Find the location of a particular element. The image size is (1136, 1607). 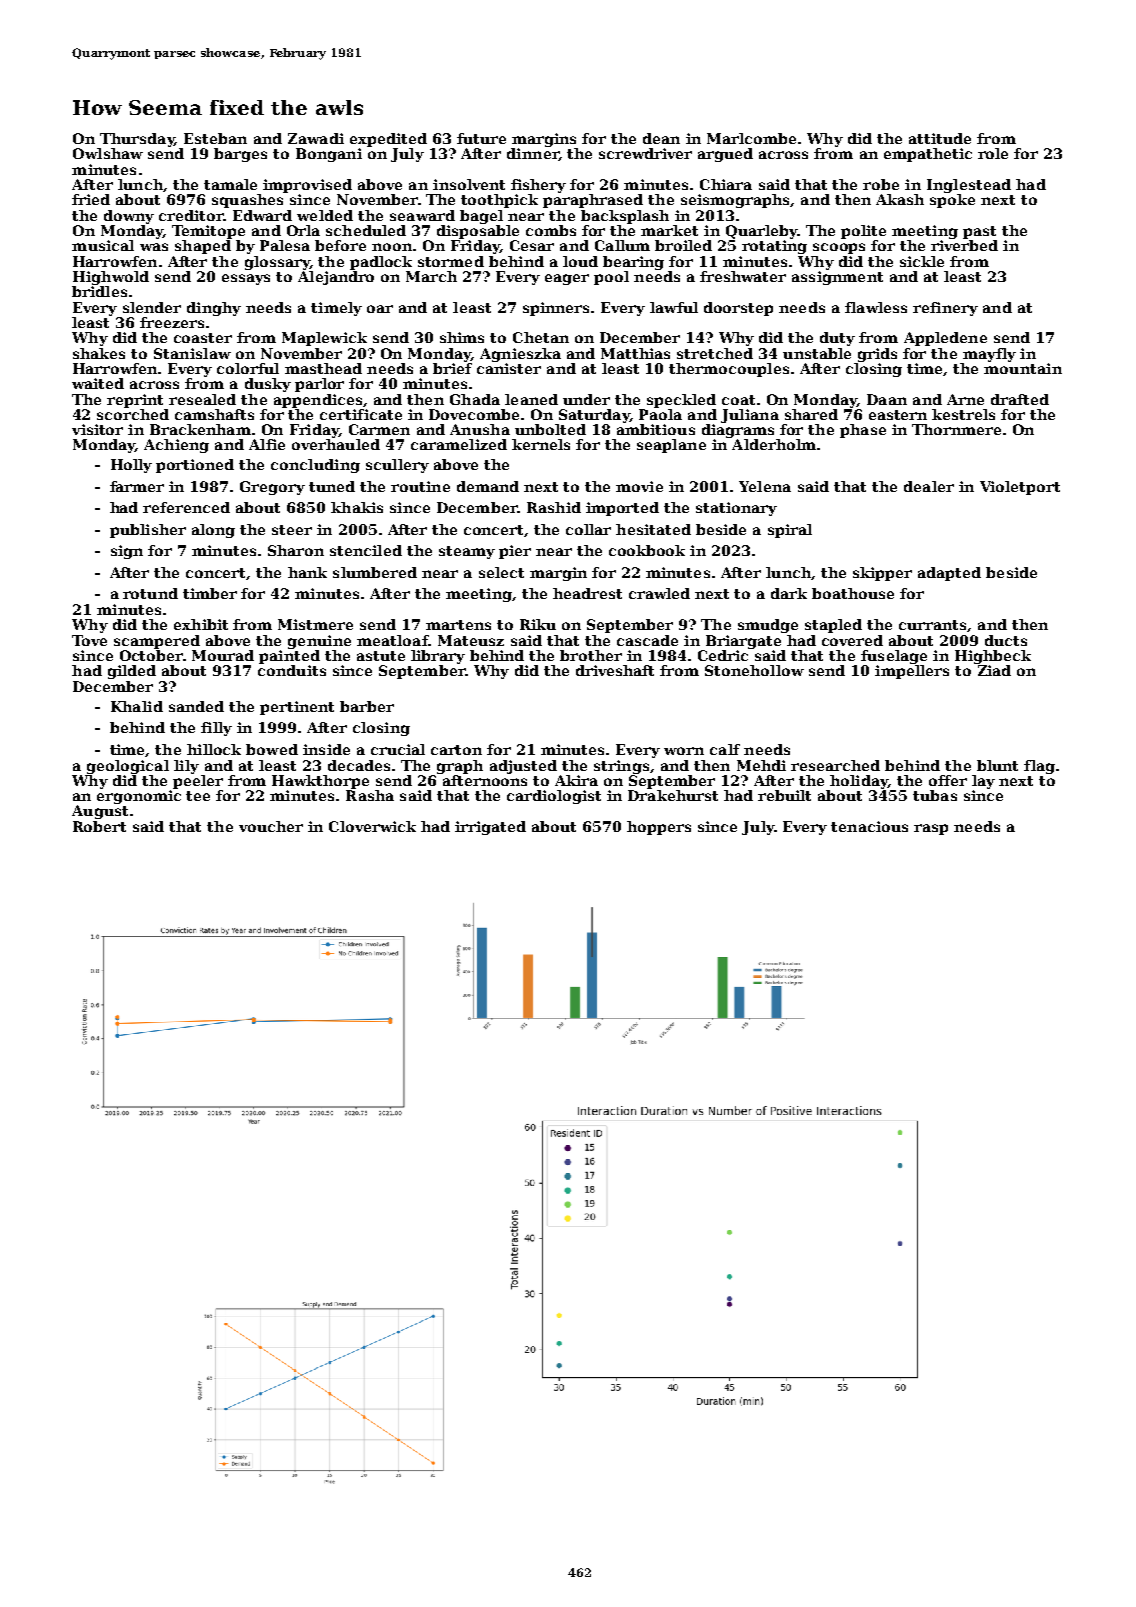

riverbed is located at coordinates (964, 245).
